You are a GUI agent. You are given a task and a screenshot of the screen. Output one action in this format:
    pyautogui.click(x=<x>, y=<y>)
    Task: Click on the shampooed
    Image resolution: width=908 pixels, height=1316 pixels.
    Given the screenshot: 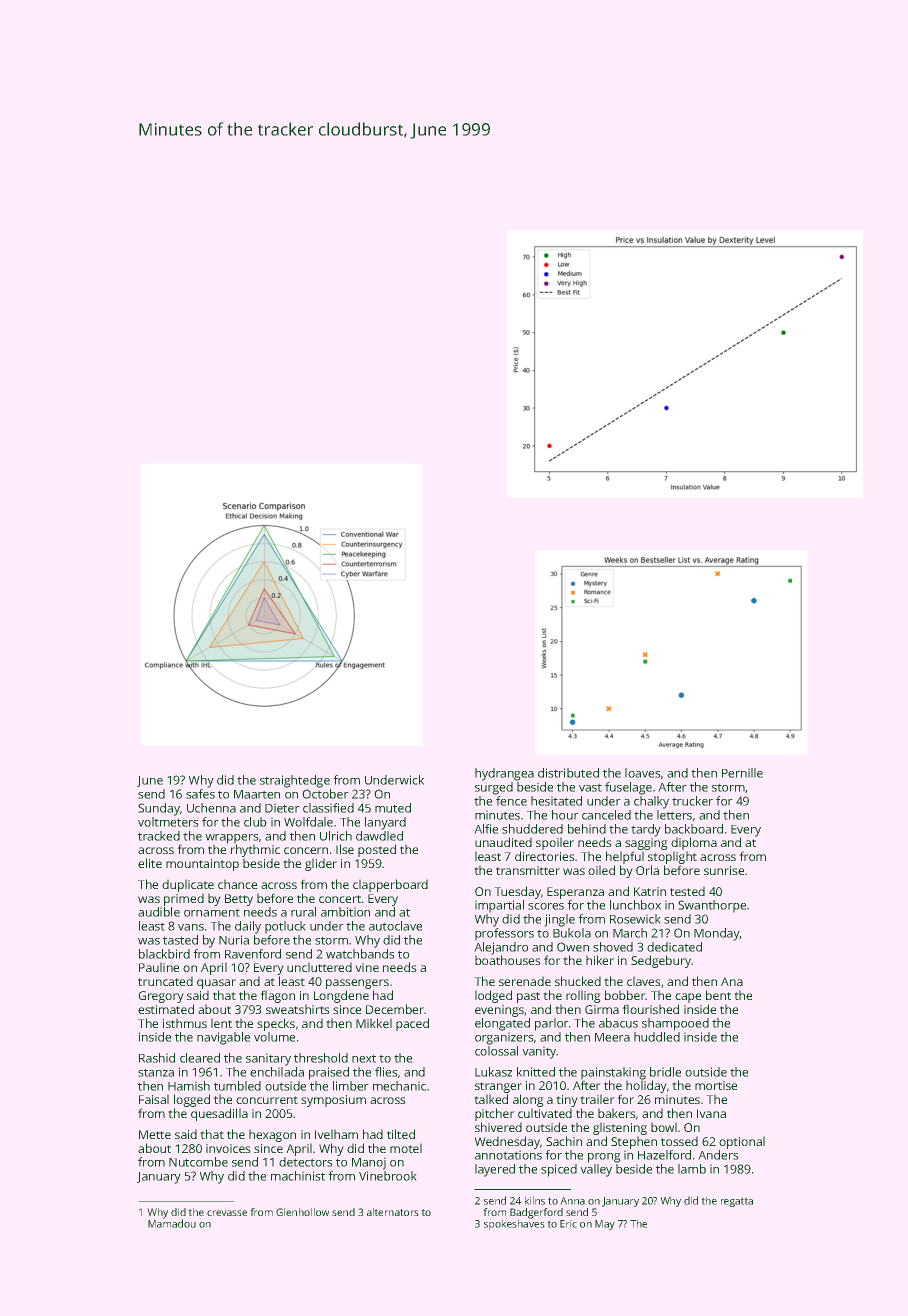 What is the action you would take?
    pyautogui.click(x=675, y=1024)
